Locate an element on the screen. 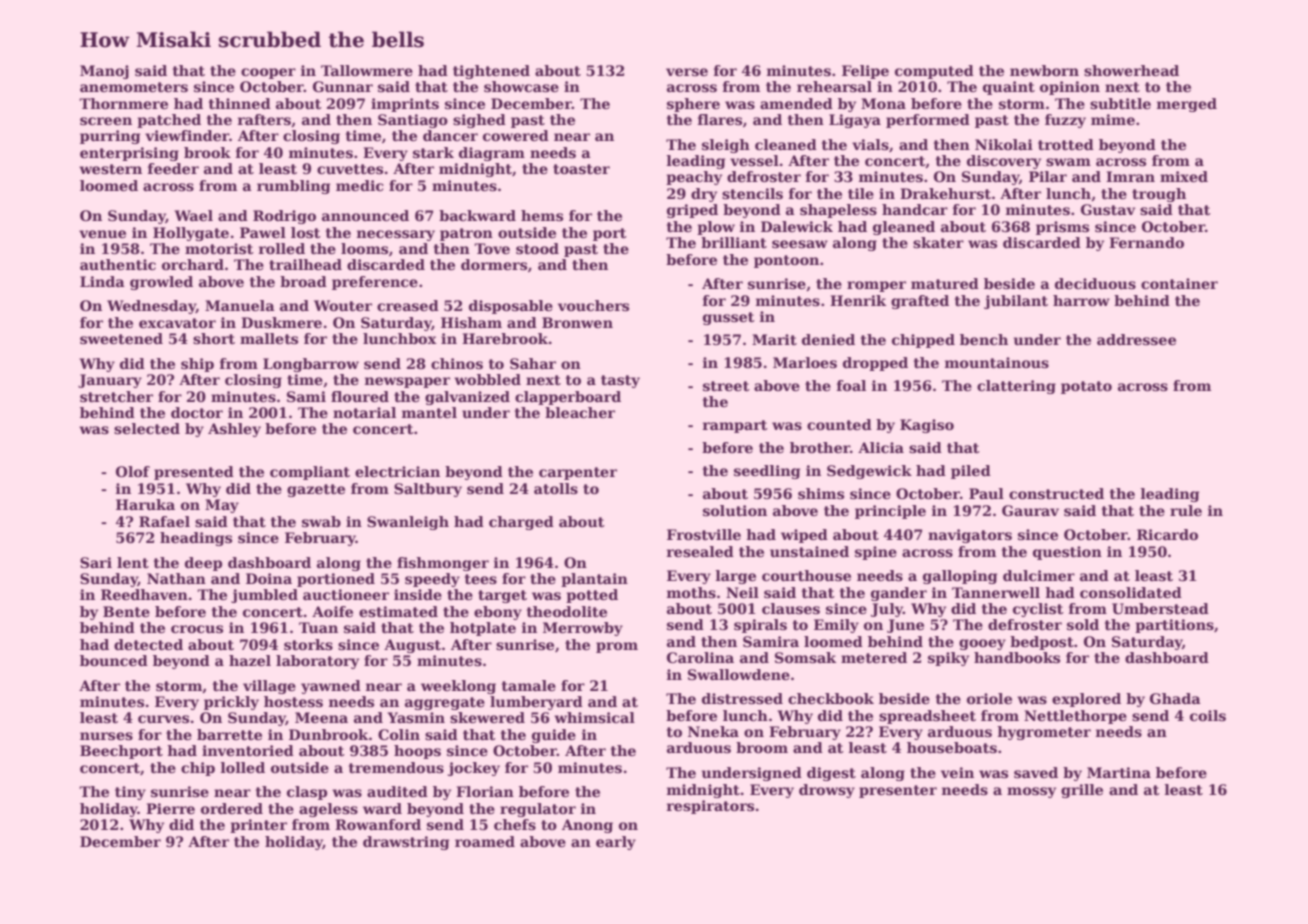  mallets is located at coordinates (269, 338).
